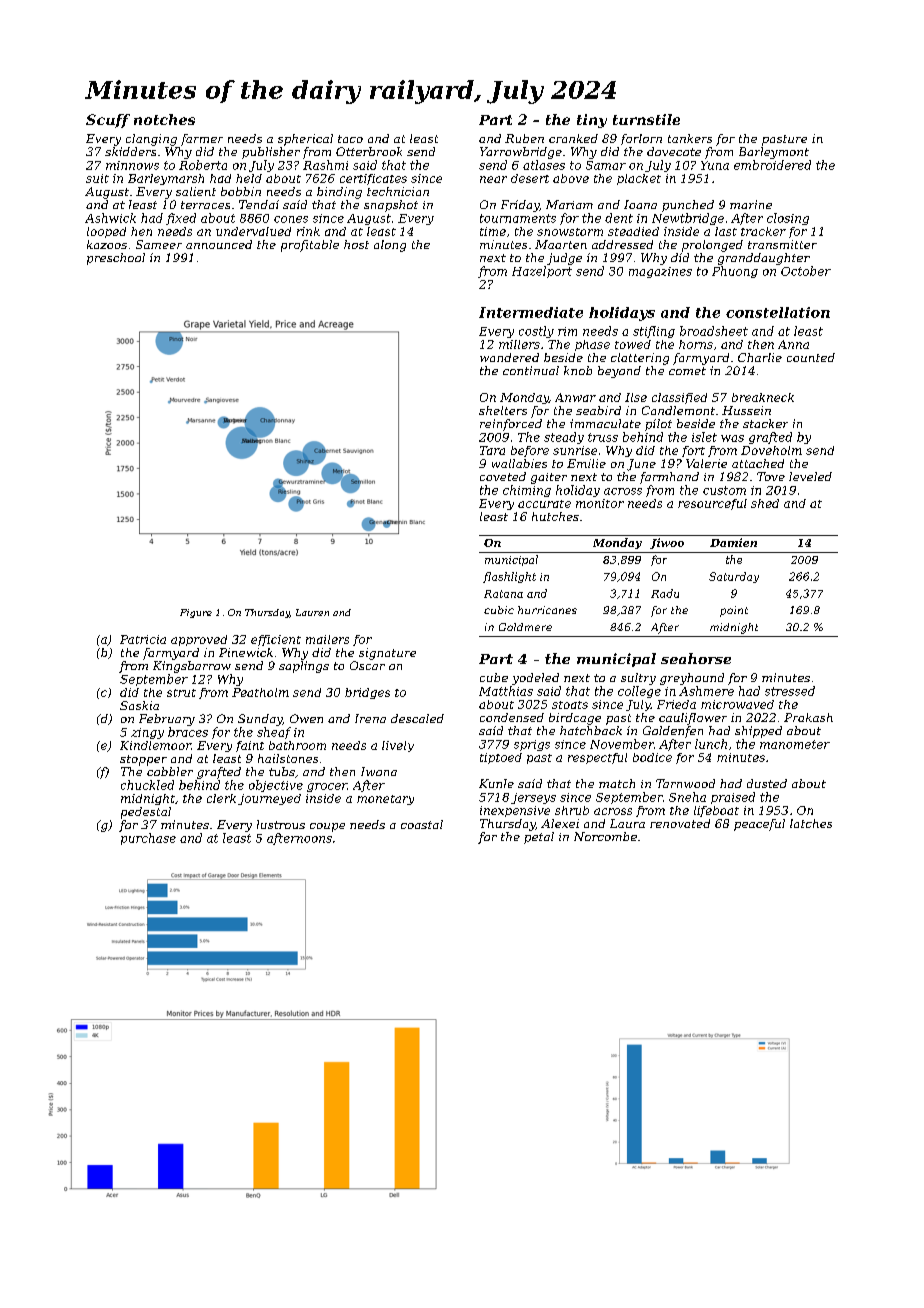  What do you see at coordinates (147, 785) in the document?
I see `chuckled` at bounding box center [147, 785].
